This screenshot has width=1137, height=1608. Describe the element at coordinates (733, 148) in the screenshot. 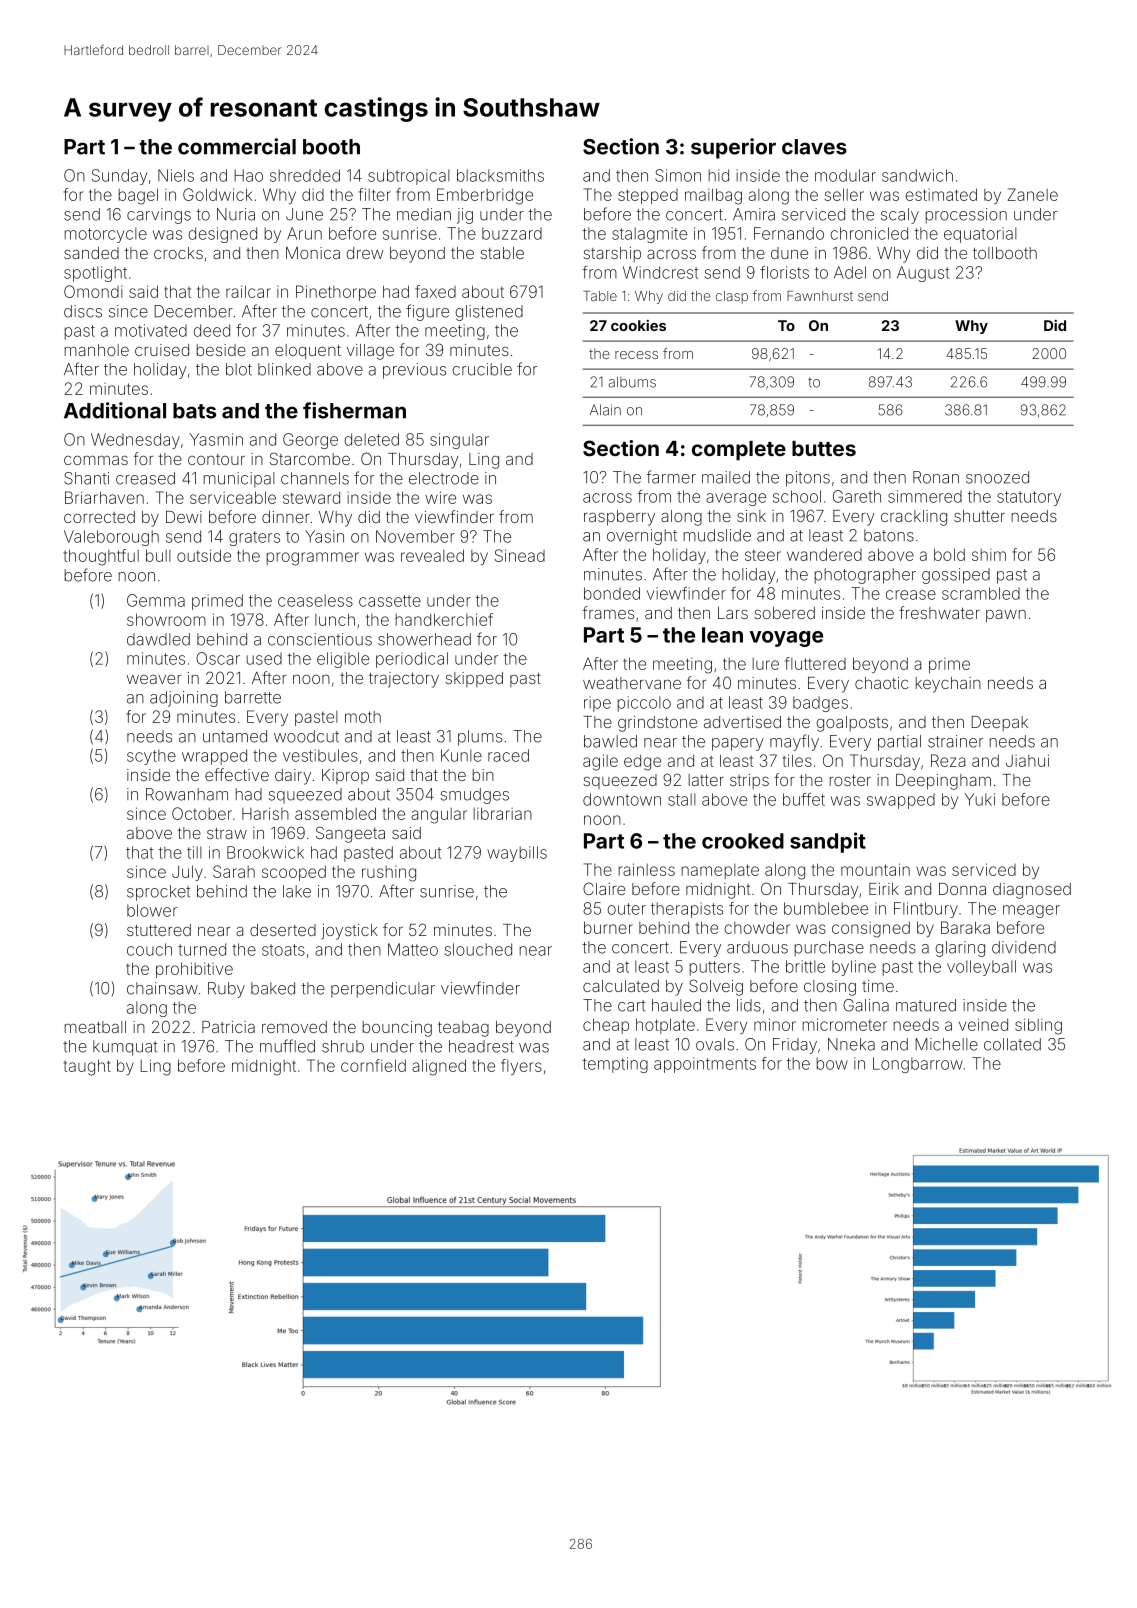

I see `superior` at that location.
